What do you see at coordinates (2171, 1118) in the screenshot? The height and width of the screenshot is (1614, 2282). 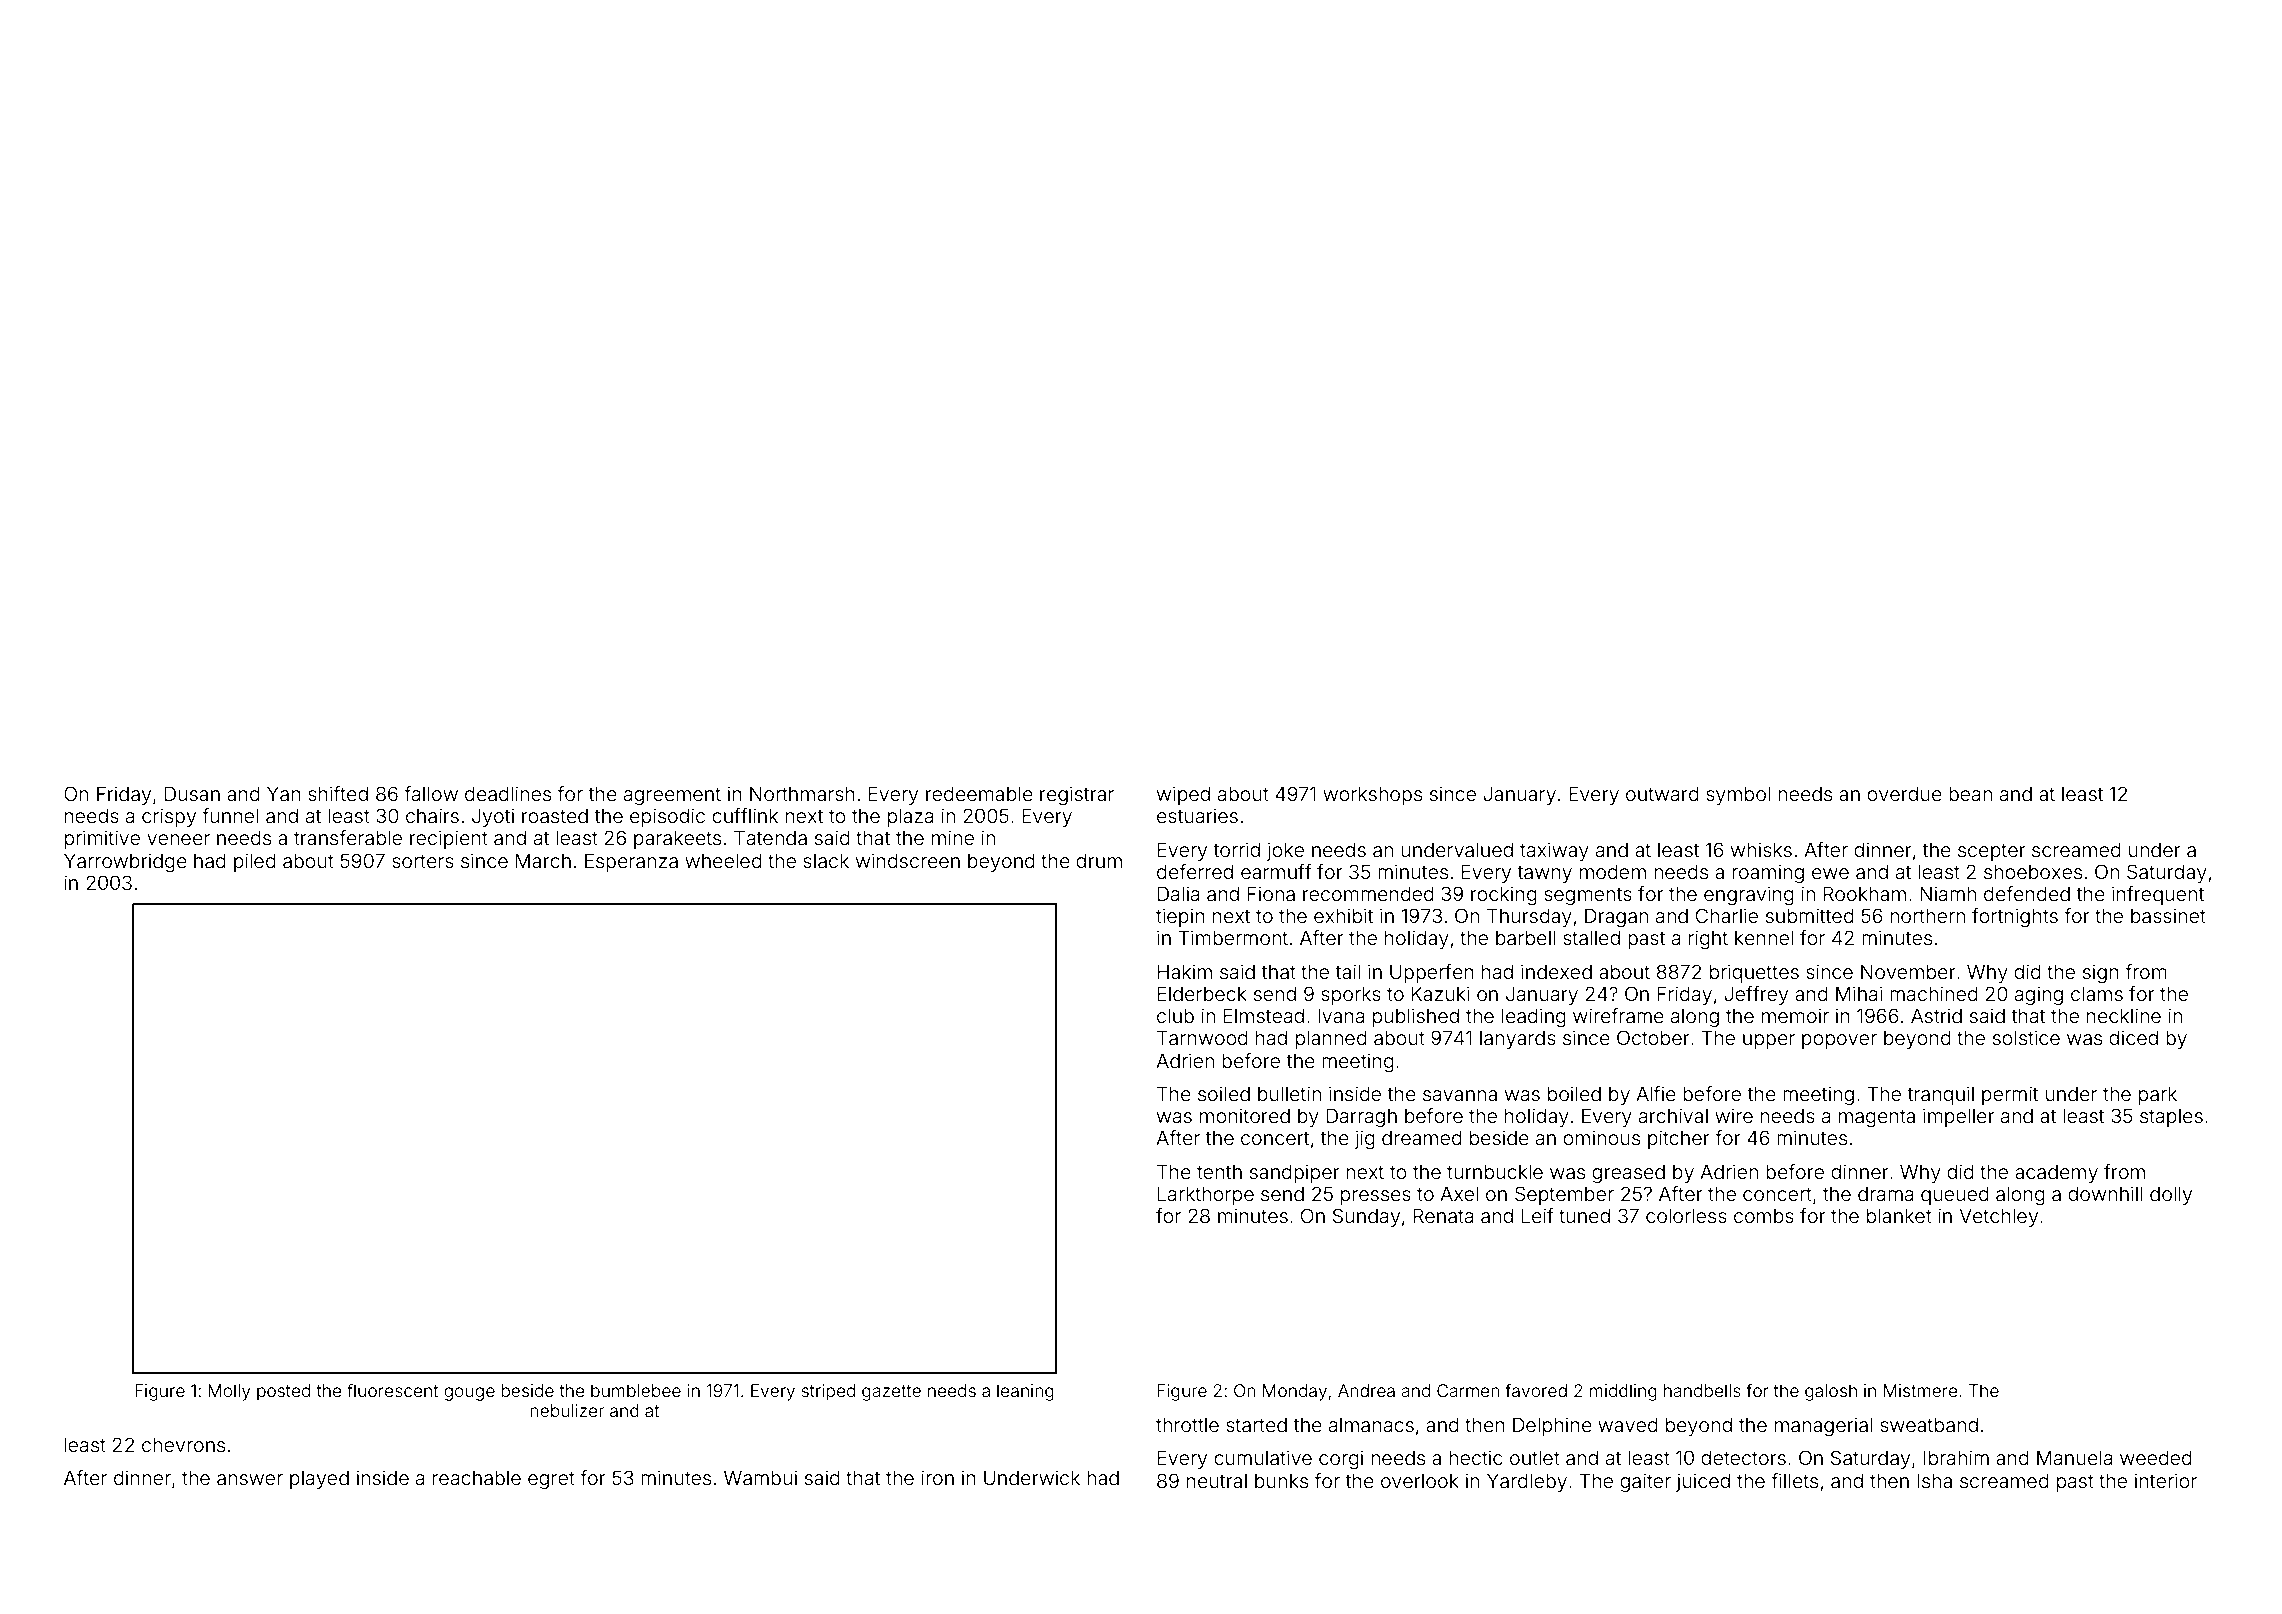 I see `staples` at bounding box center [2171, 1118].
